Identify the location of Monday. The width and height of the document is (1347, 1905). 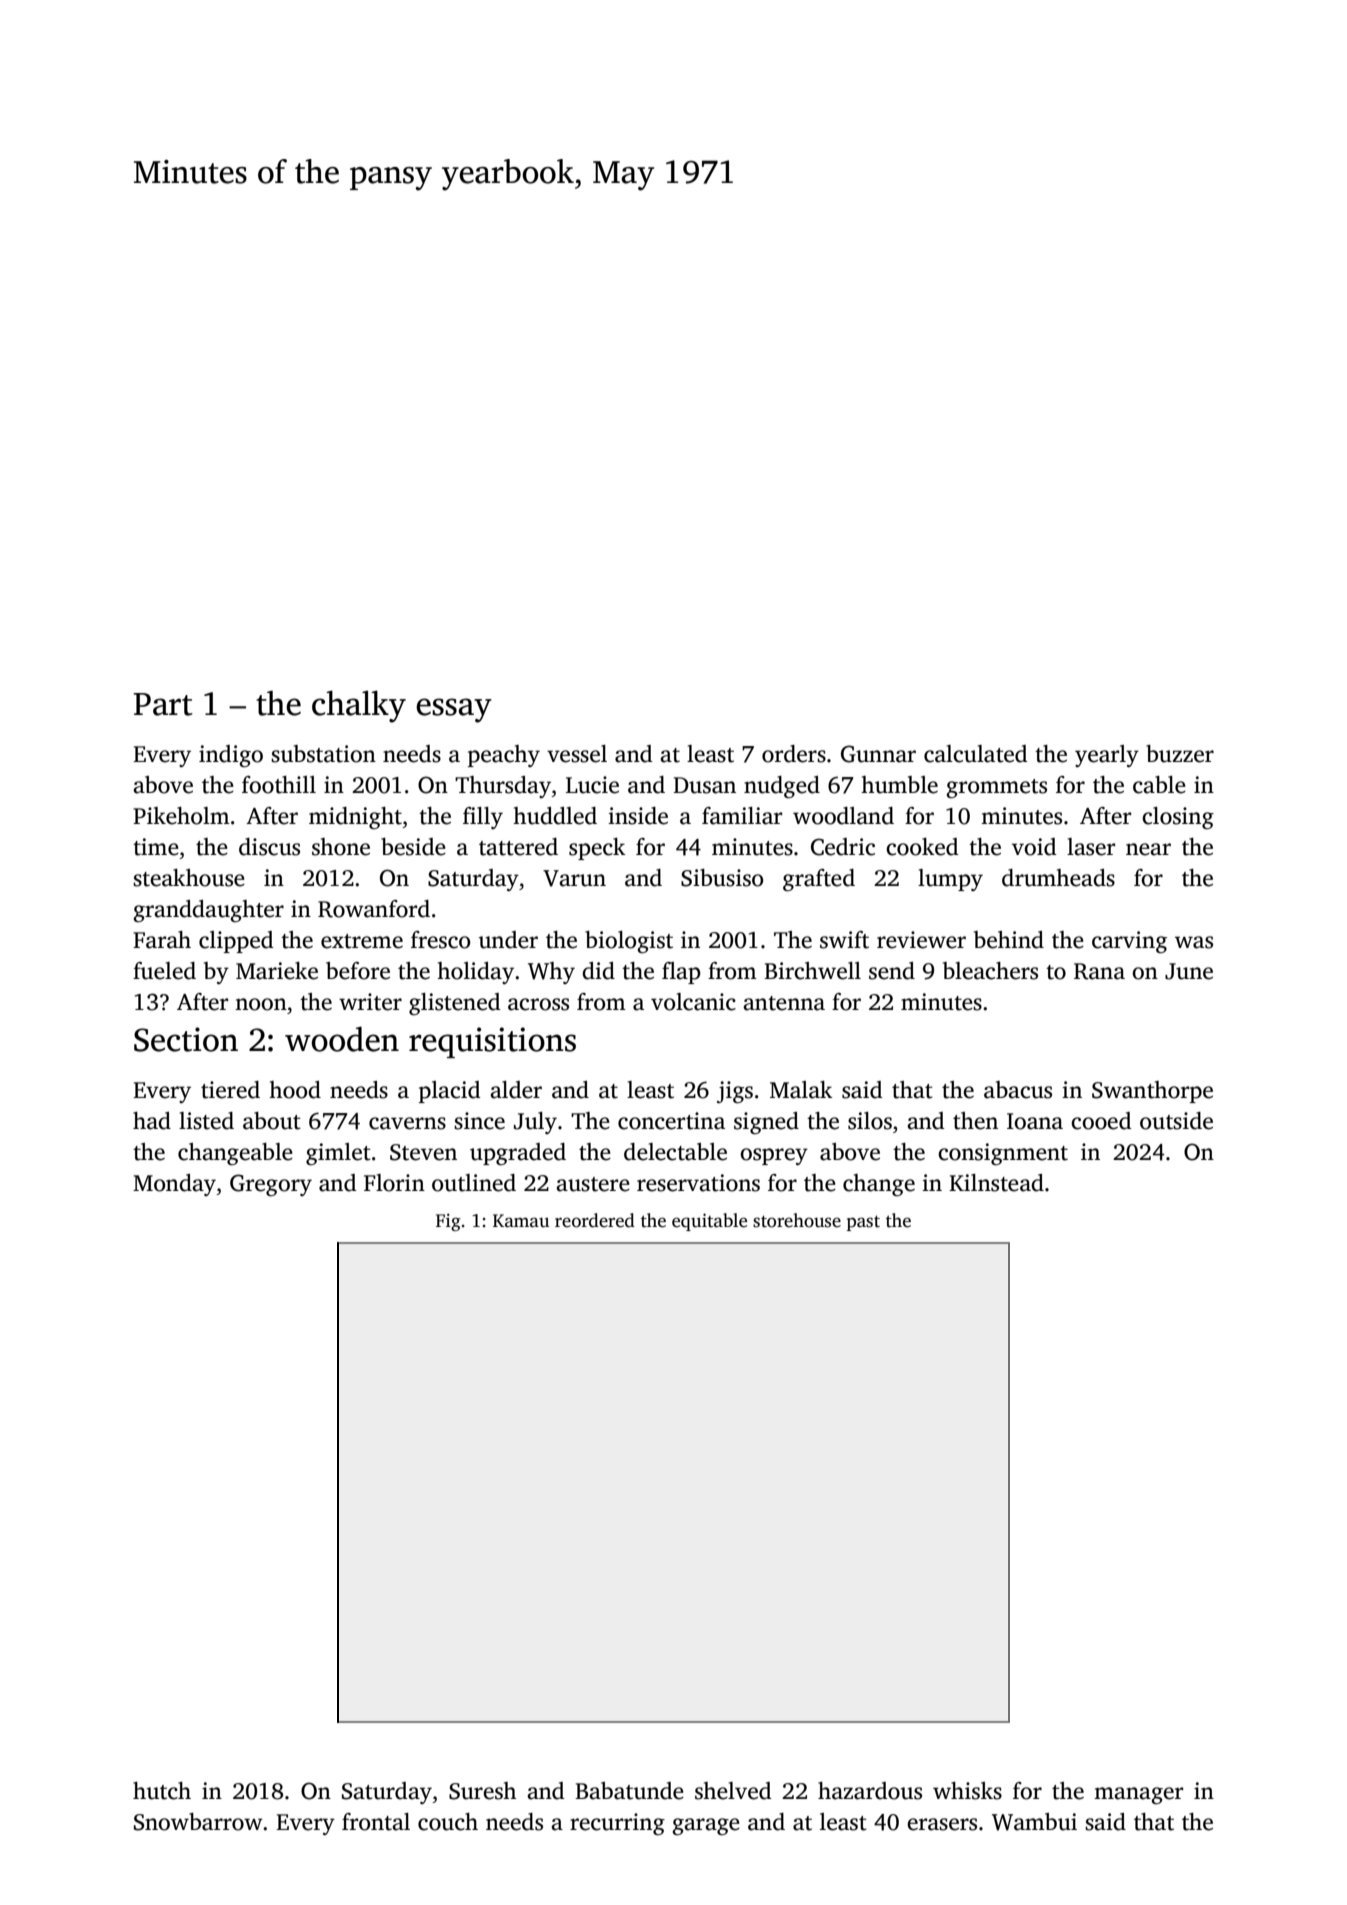
(174, 1185).
